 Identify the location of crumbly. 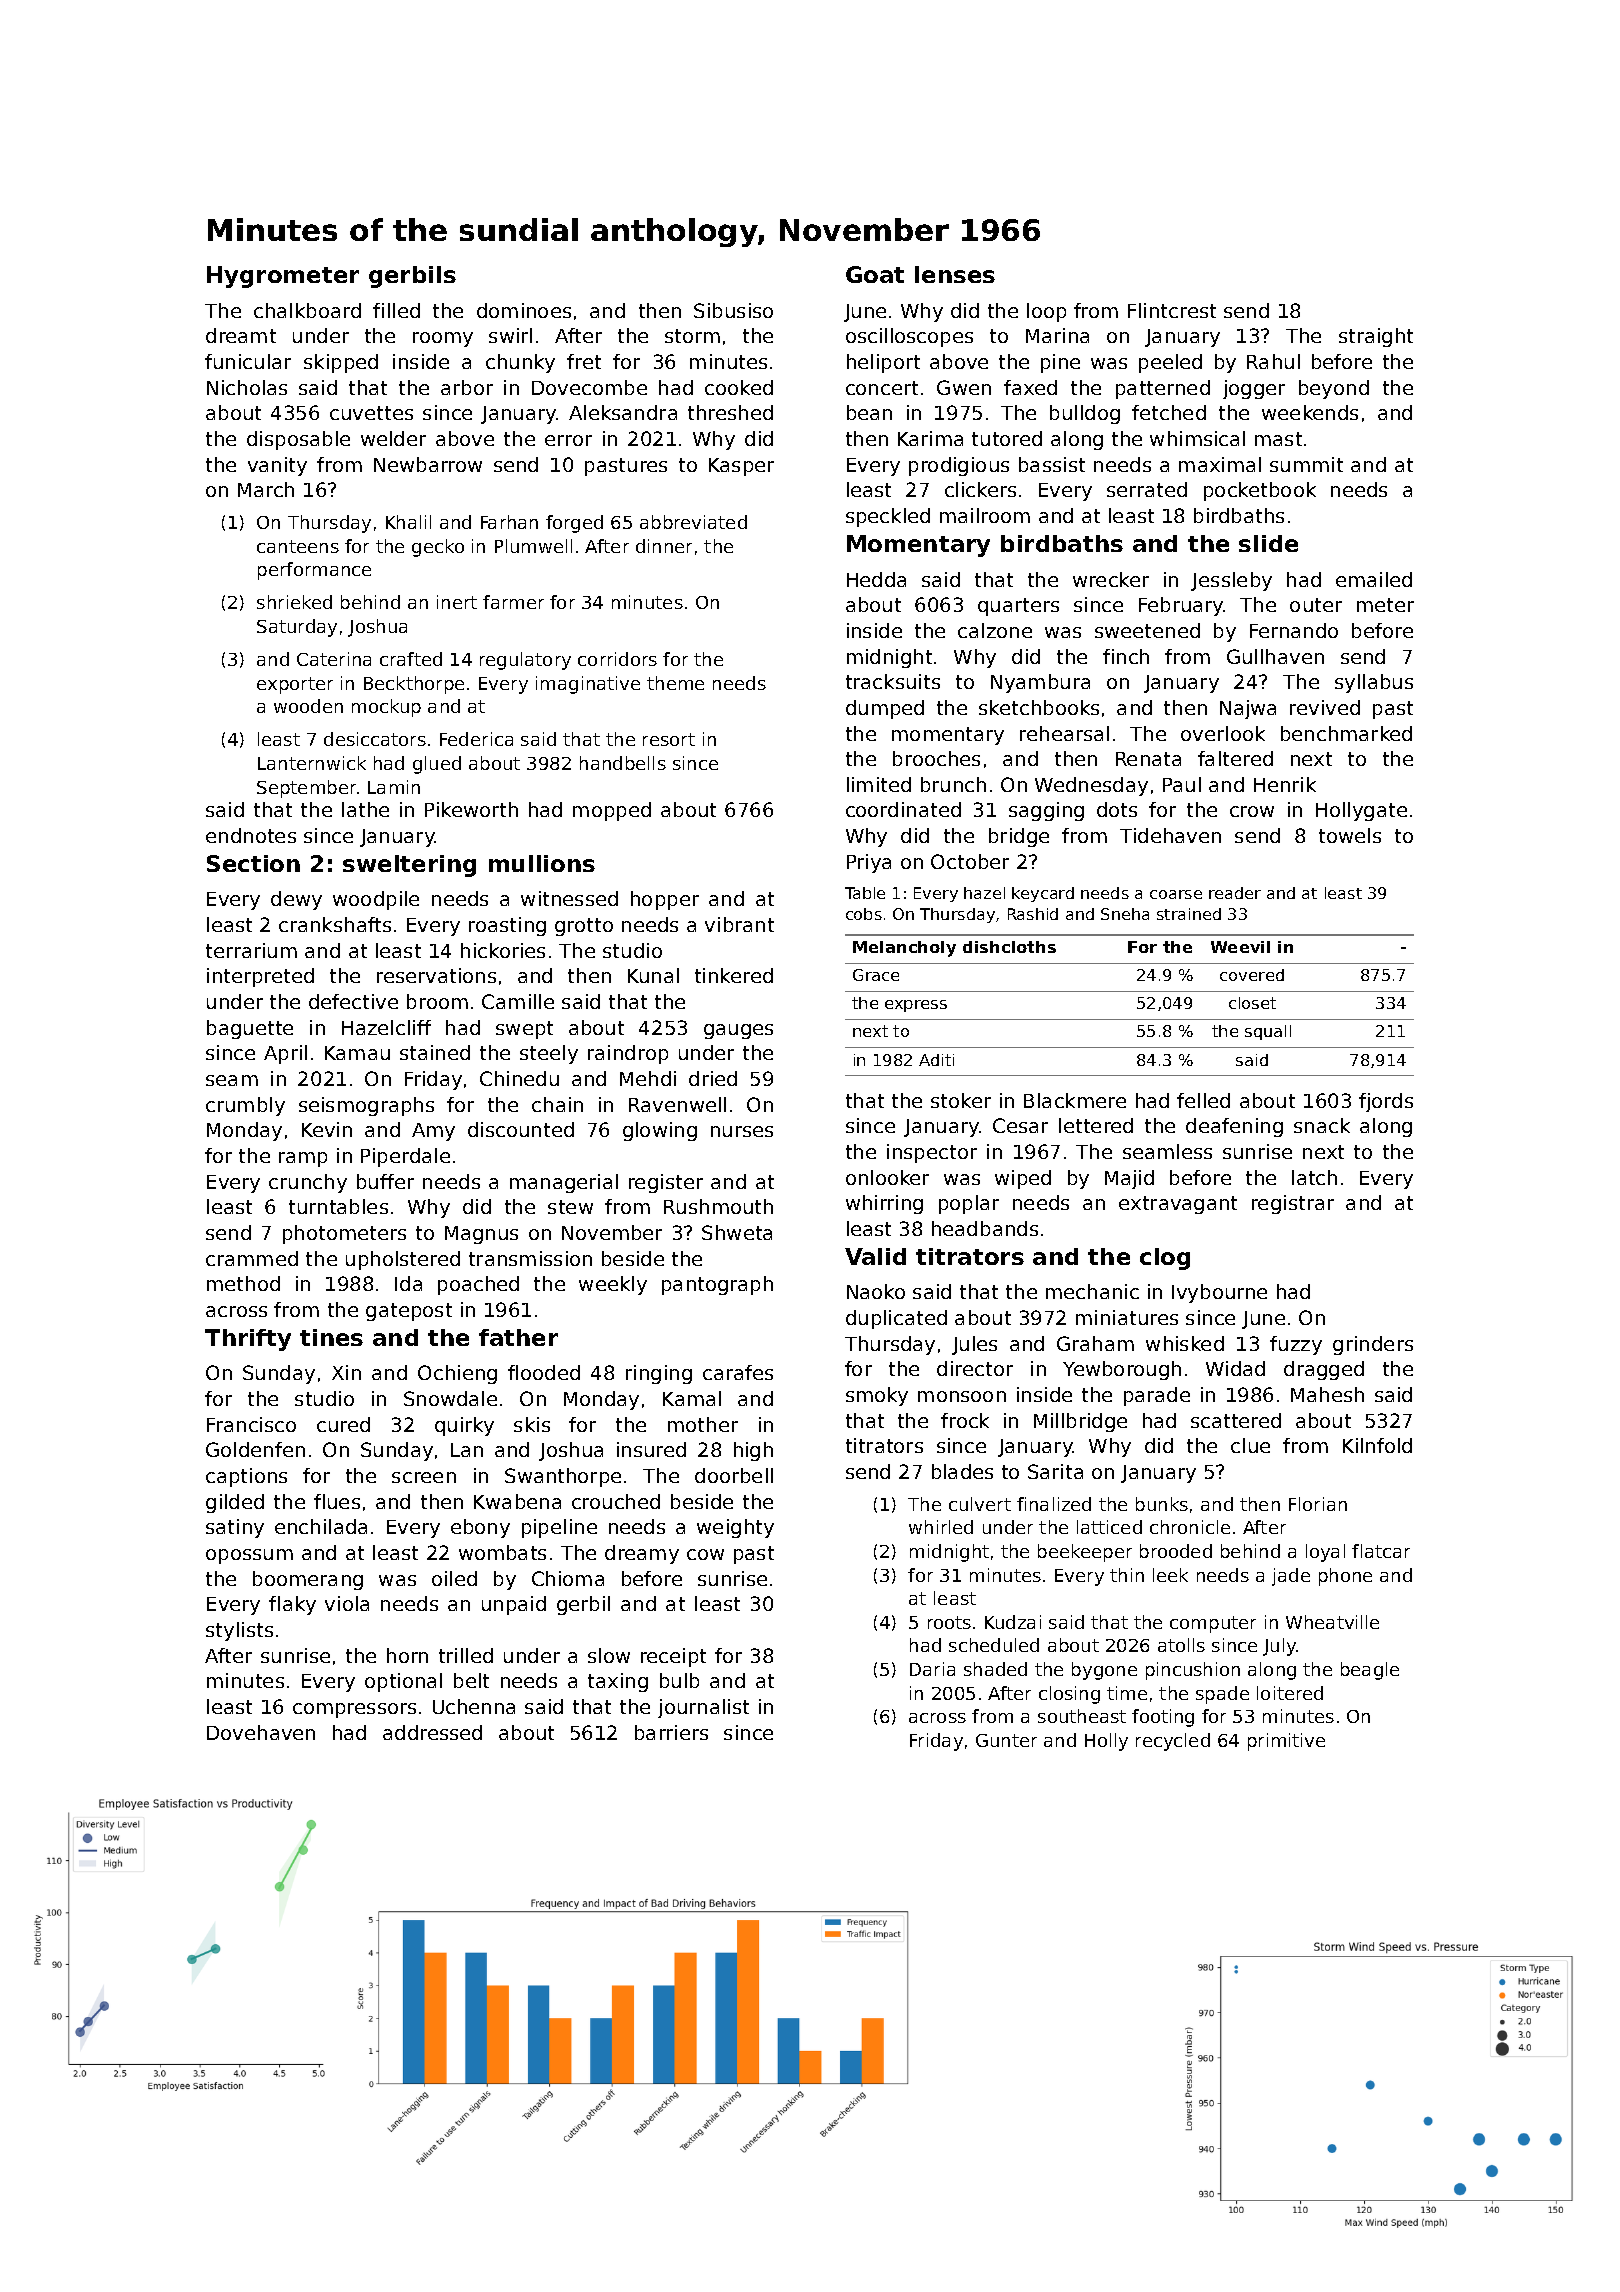
(245, 1106).
